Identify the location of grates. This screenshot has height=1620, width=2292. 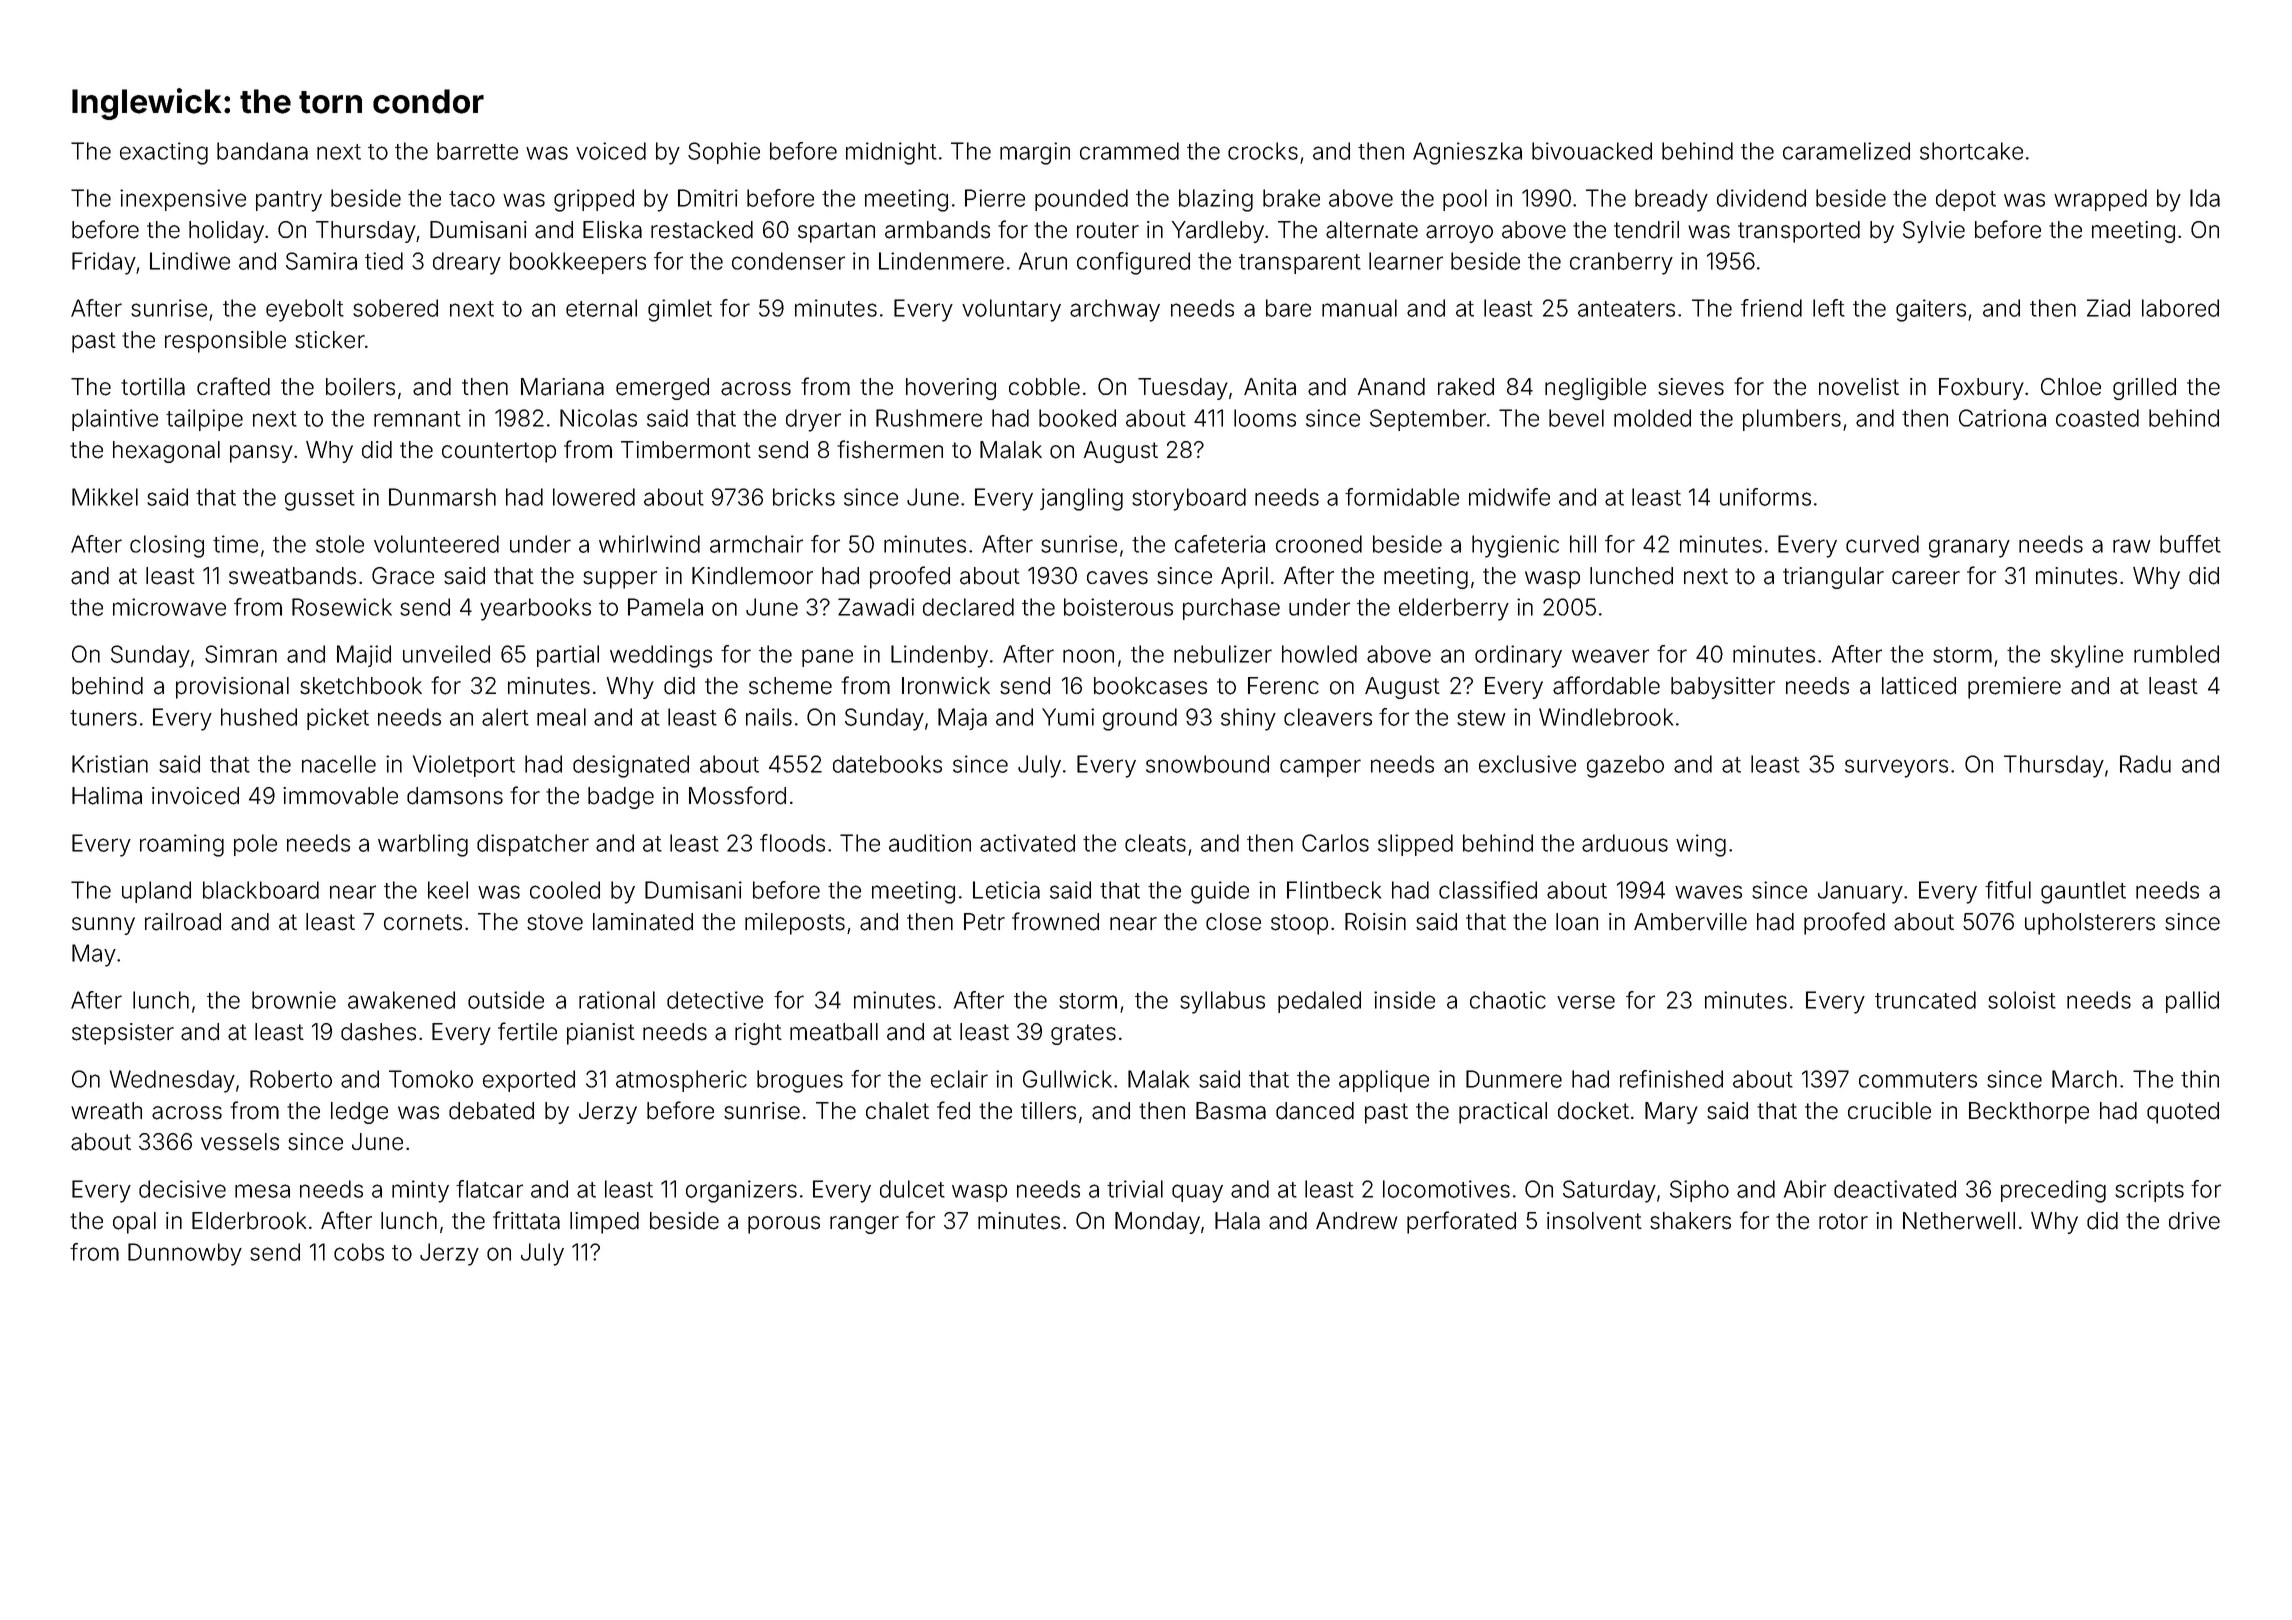
(1083, 1034).
